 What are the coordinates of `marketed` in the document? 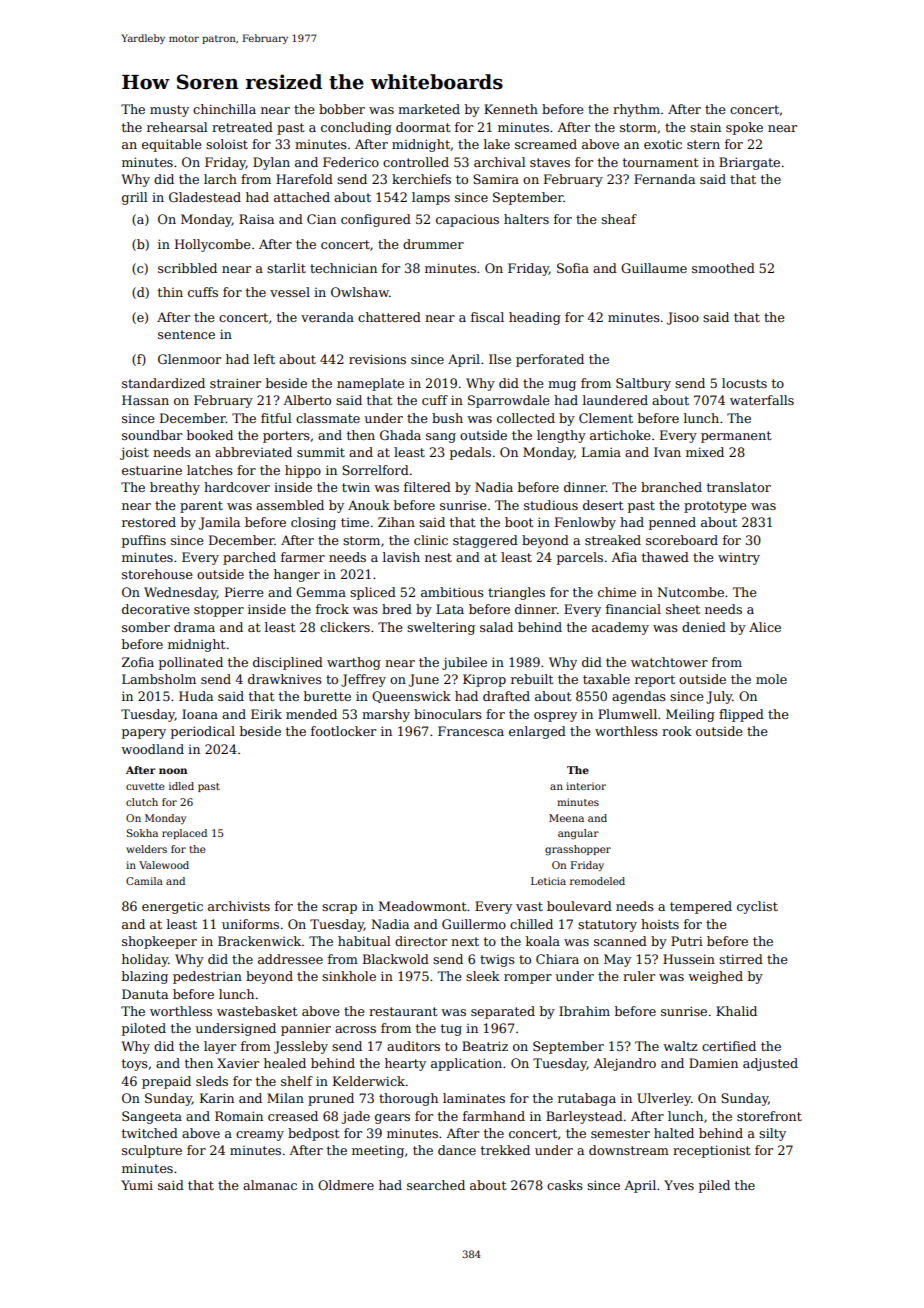 It's located at (429, 109).
